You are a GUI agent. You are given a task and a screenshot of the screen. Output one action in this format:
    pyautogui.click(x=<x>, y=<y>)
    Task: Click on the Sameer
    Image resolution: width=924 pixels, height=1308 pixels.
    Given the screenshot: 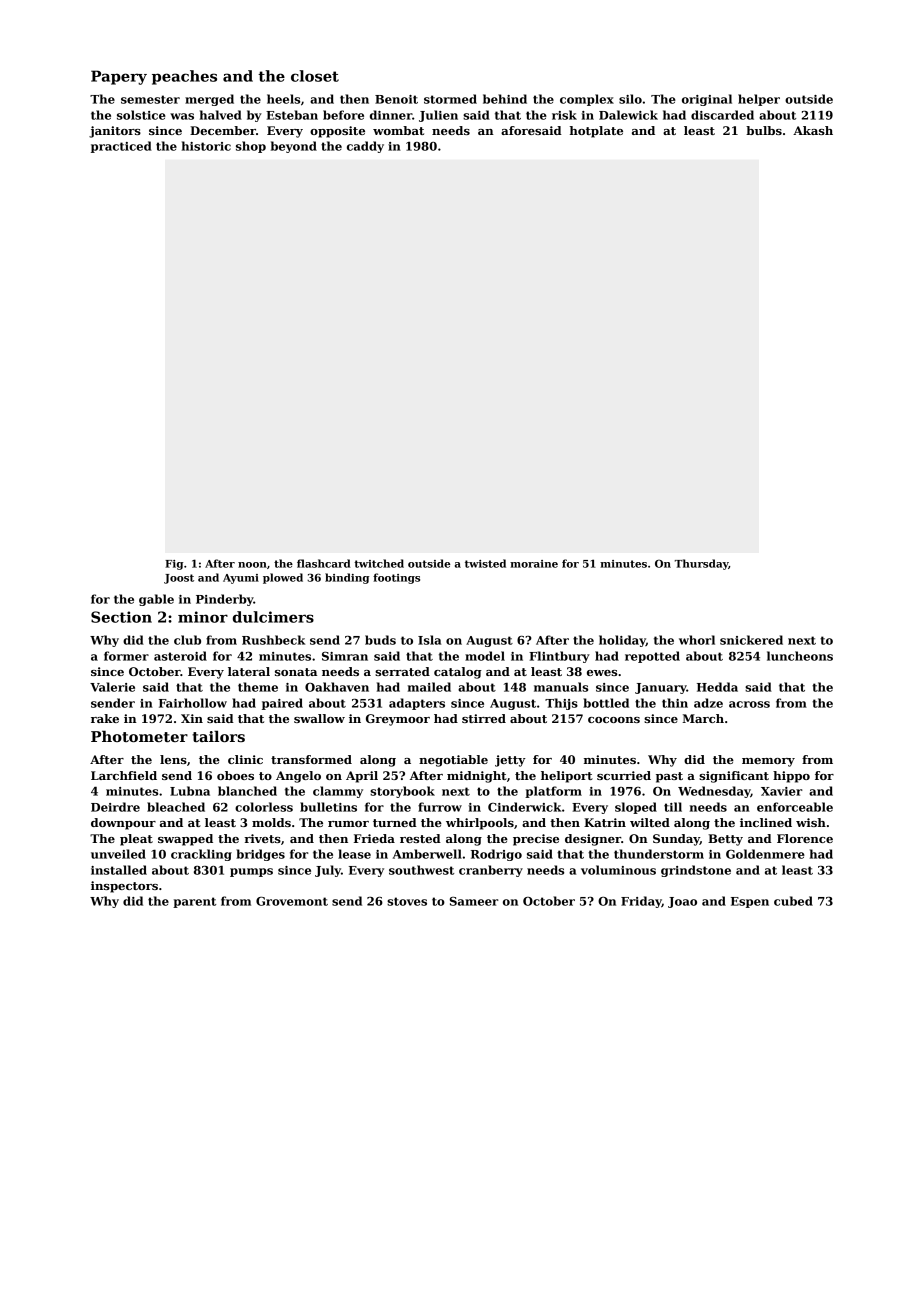 What is the action you would take?
    pyautogui.click(x=474, y=901)
